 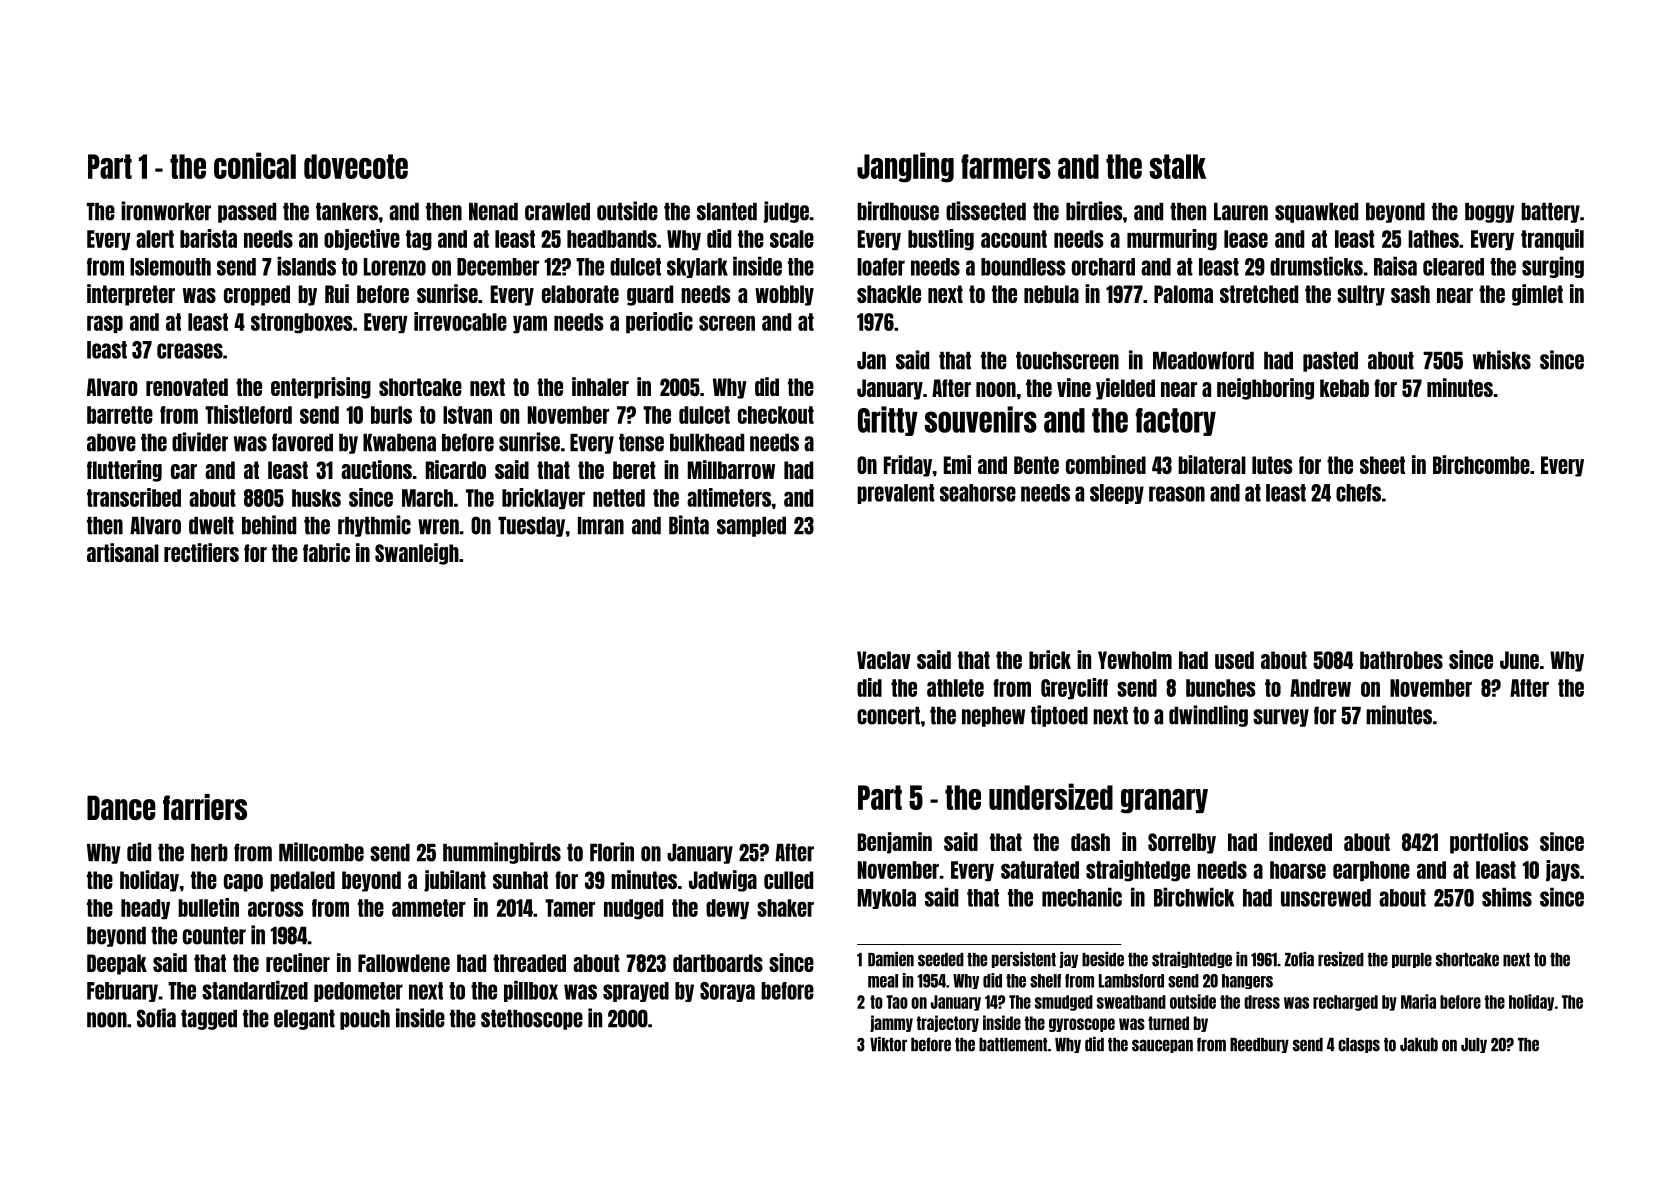 What do you see at coordinates (205, 807) in the image?
I see `farriers` at bounding box center [205, 807].
